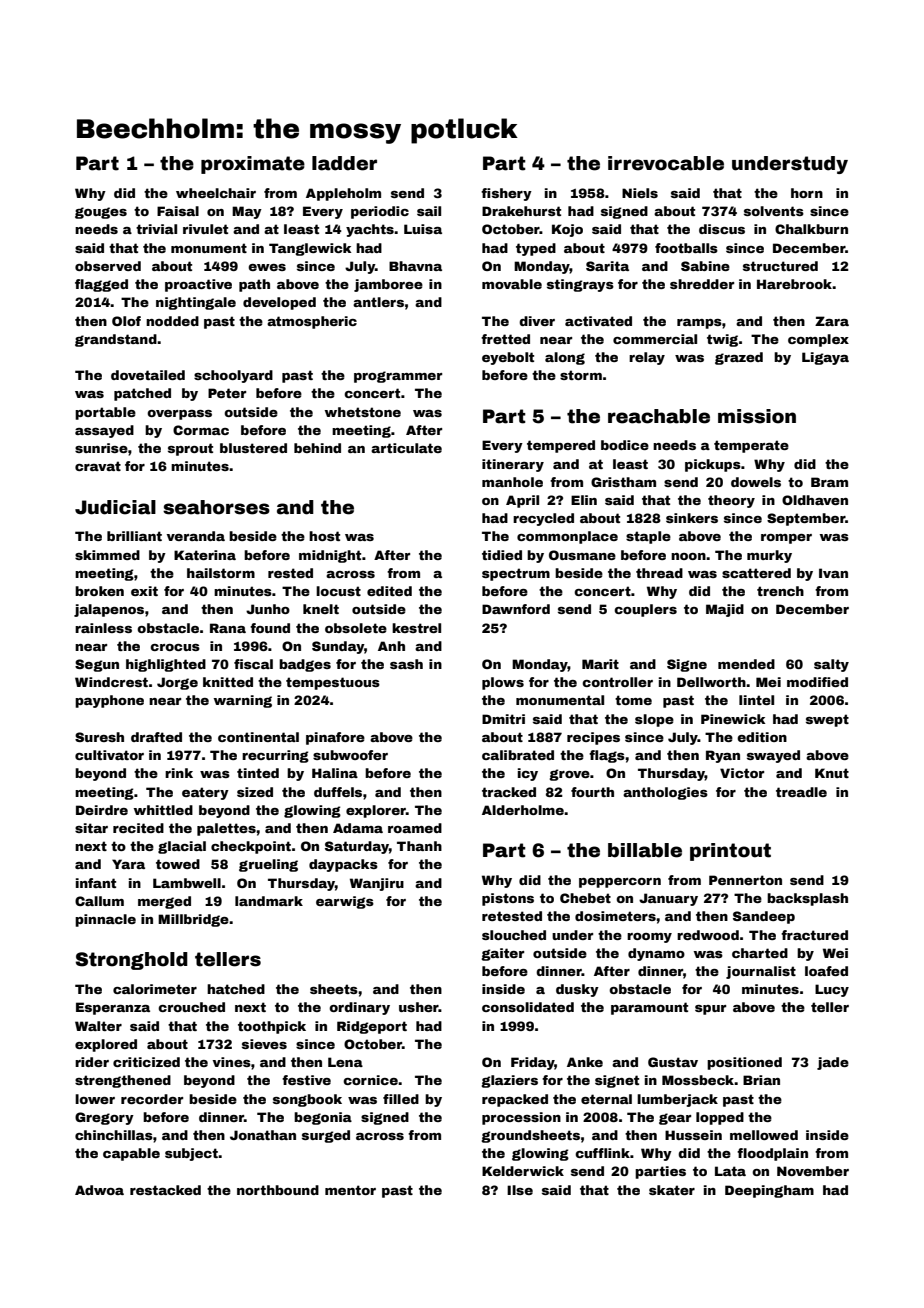 This image has width=924, height=1308. I want to click on subject, so click(191, 1154).
